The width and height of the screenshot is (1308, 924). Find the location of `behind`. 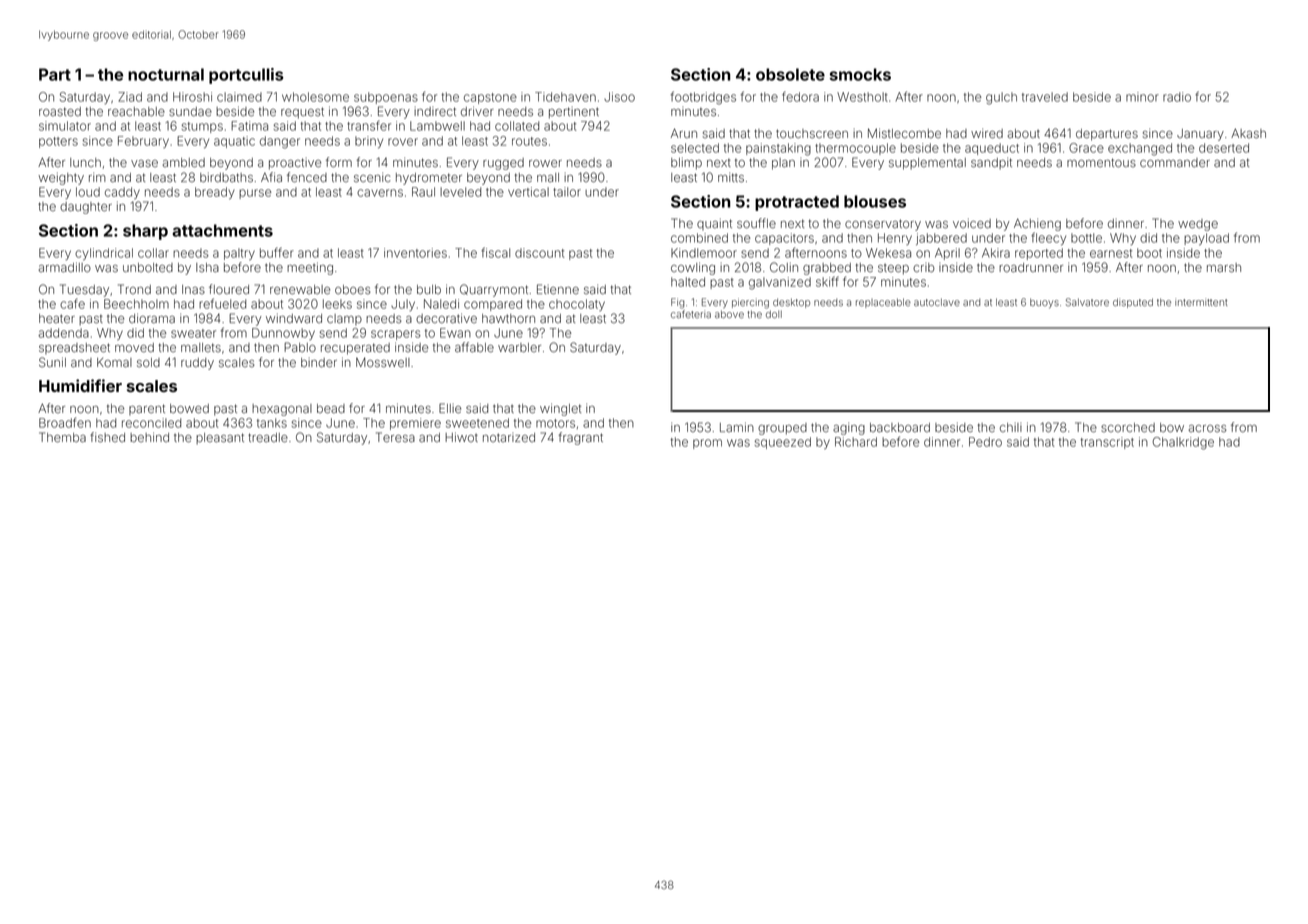

behind is located at coordinates (149, 437).
